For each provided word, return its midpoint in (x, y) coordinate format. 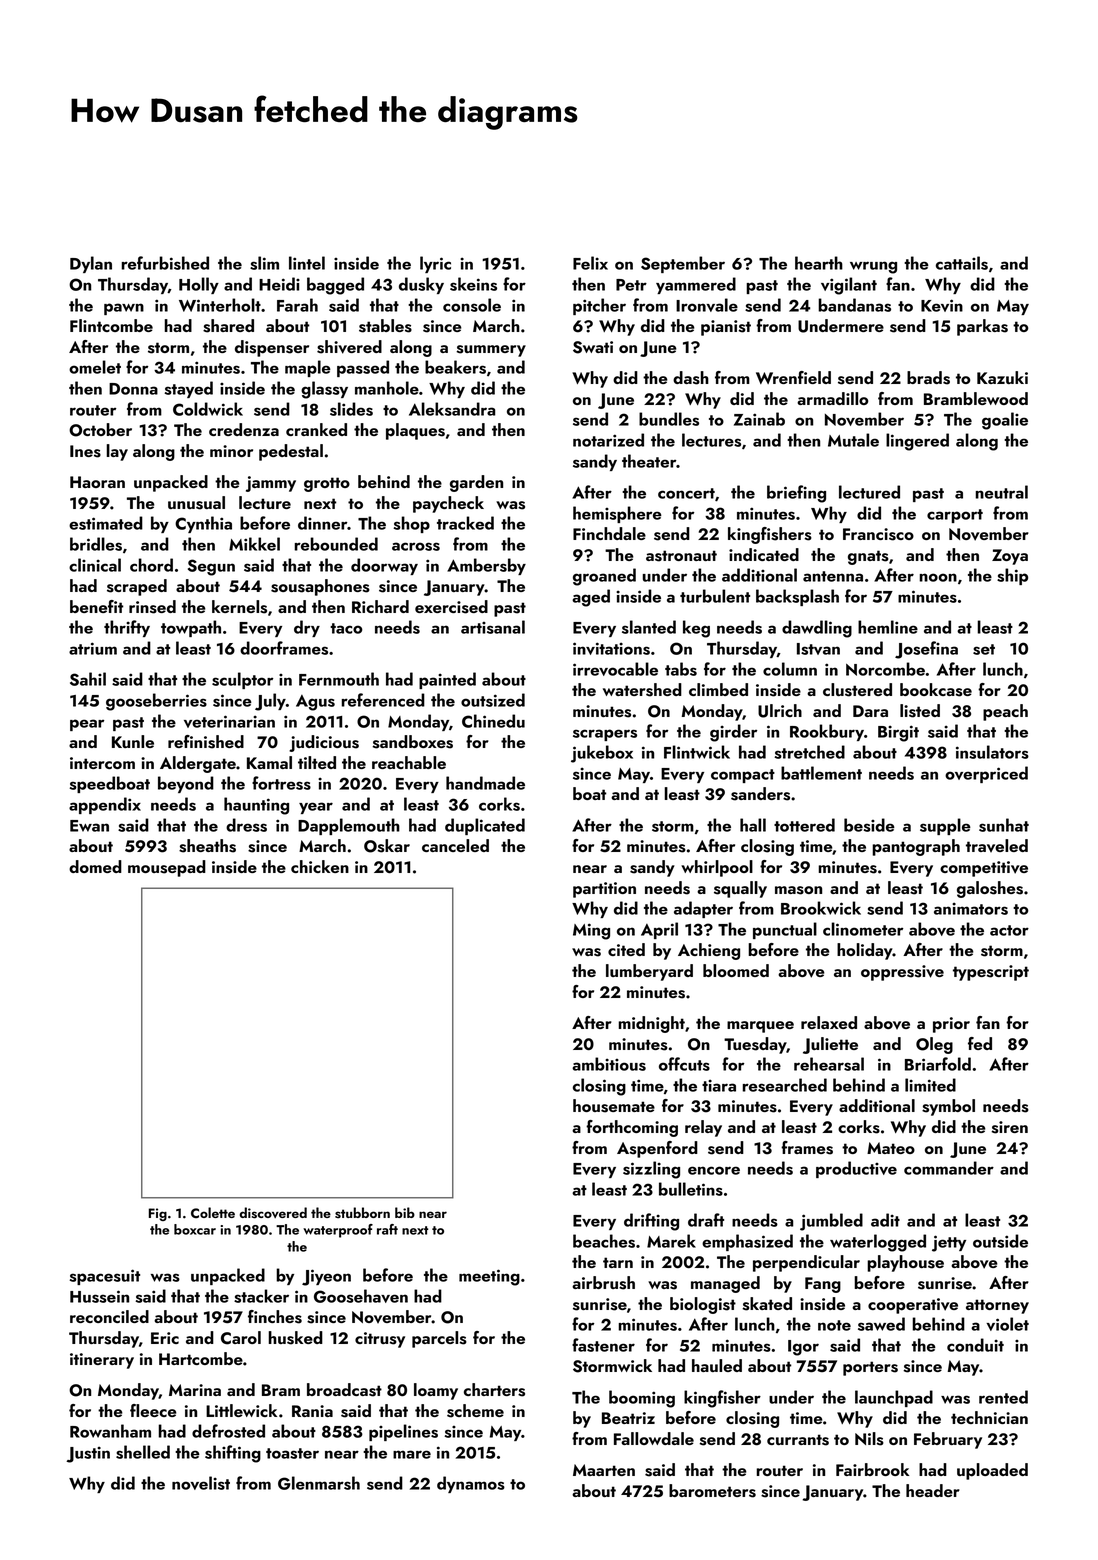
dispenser (272, 348)
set (984, 649)
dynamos (471, 1484)
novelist (201, 1483)
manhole (387, 388)
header (933, 1490)
